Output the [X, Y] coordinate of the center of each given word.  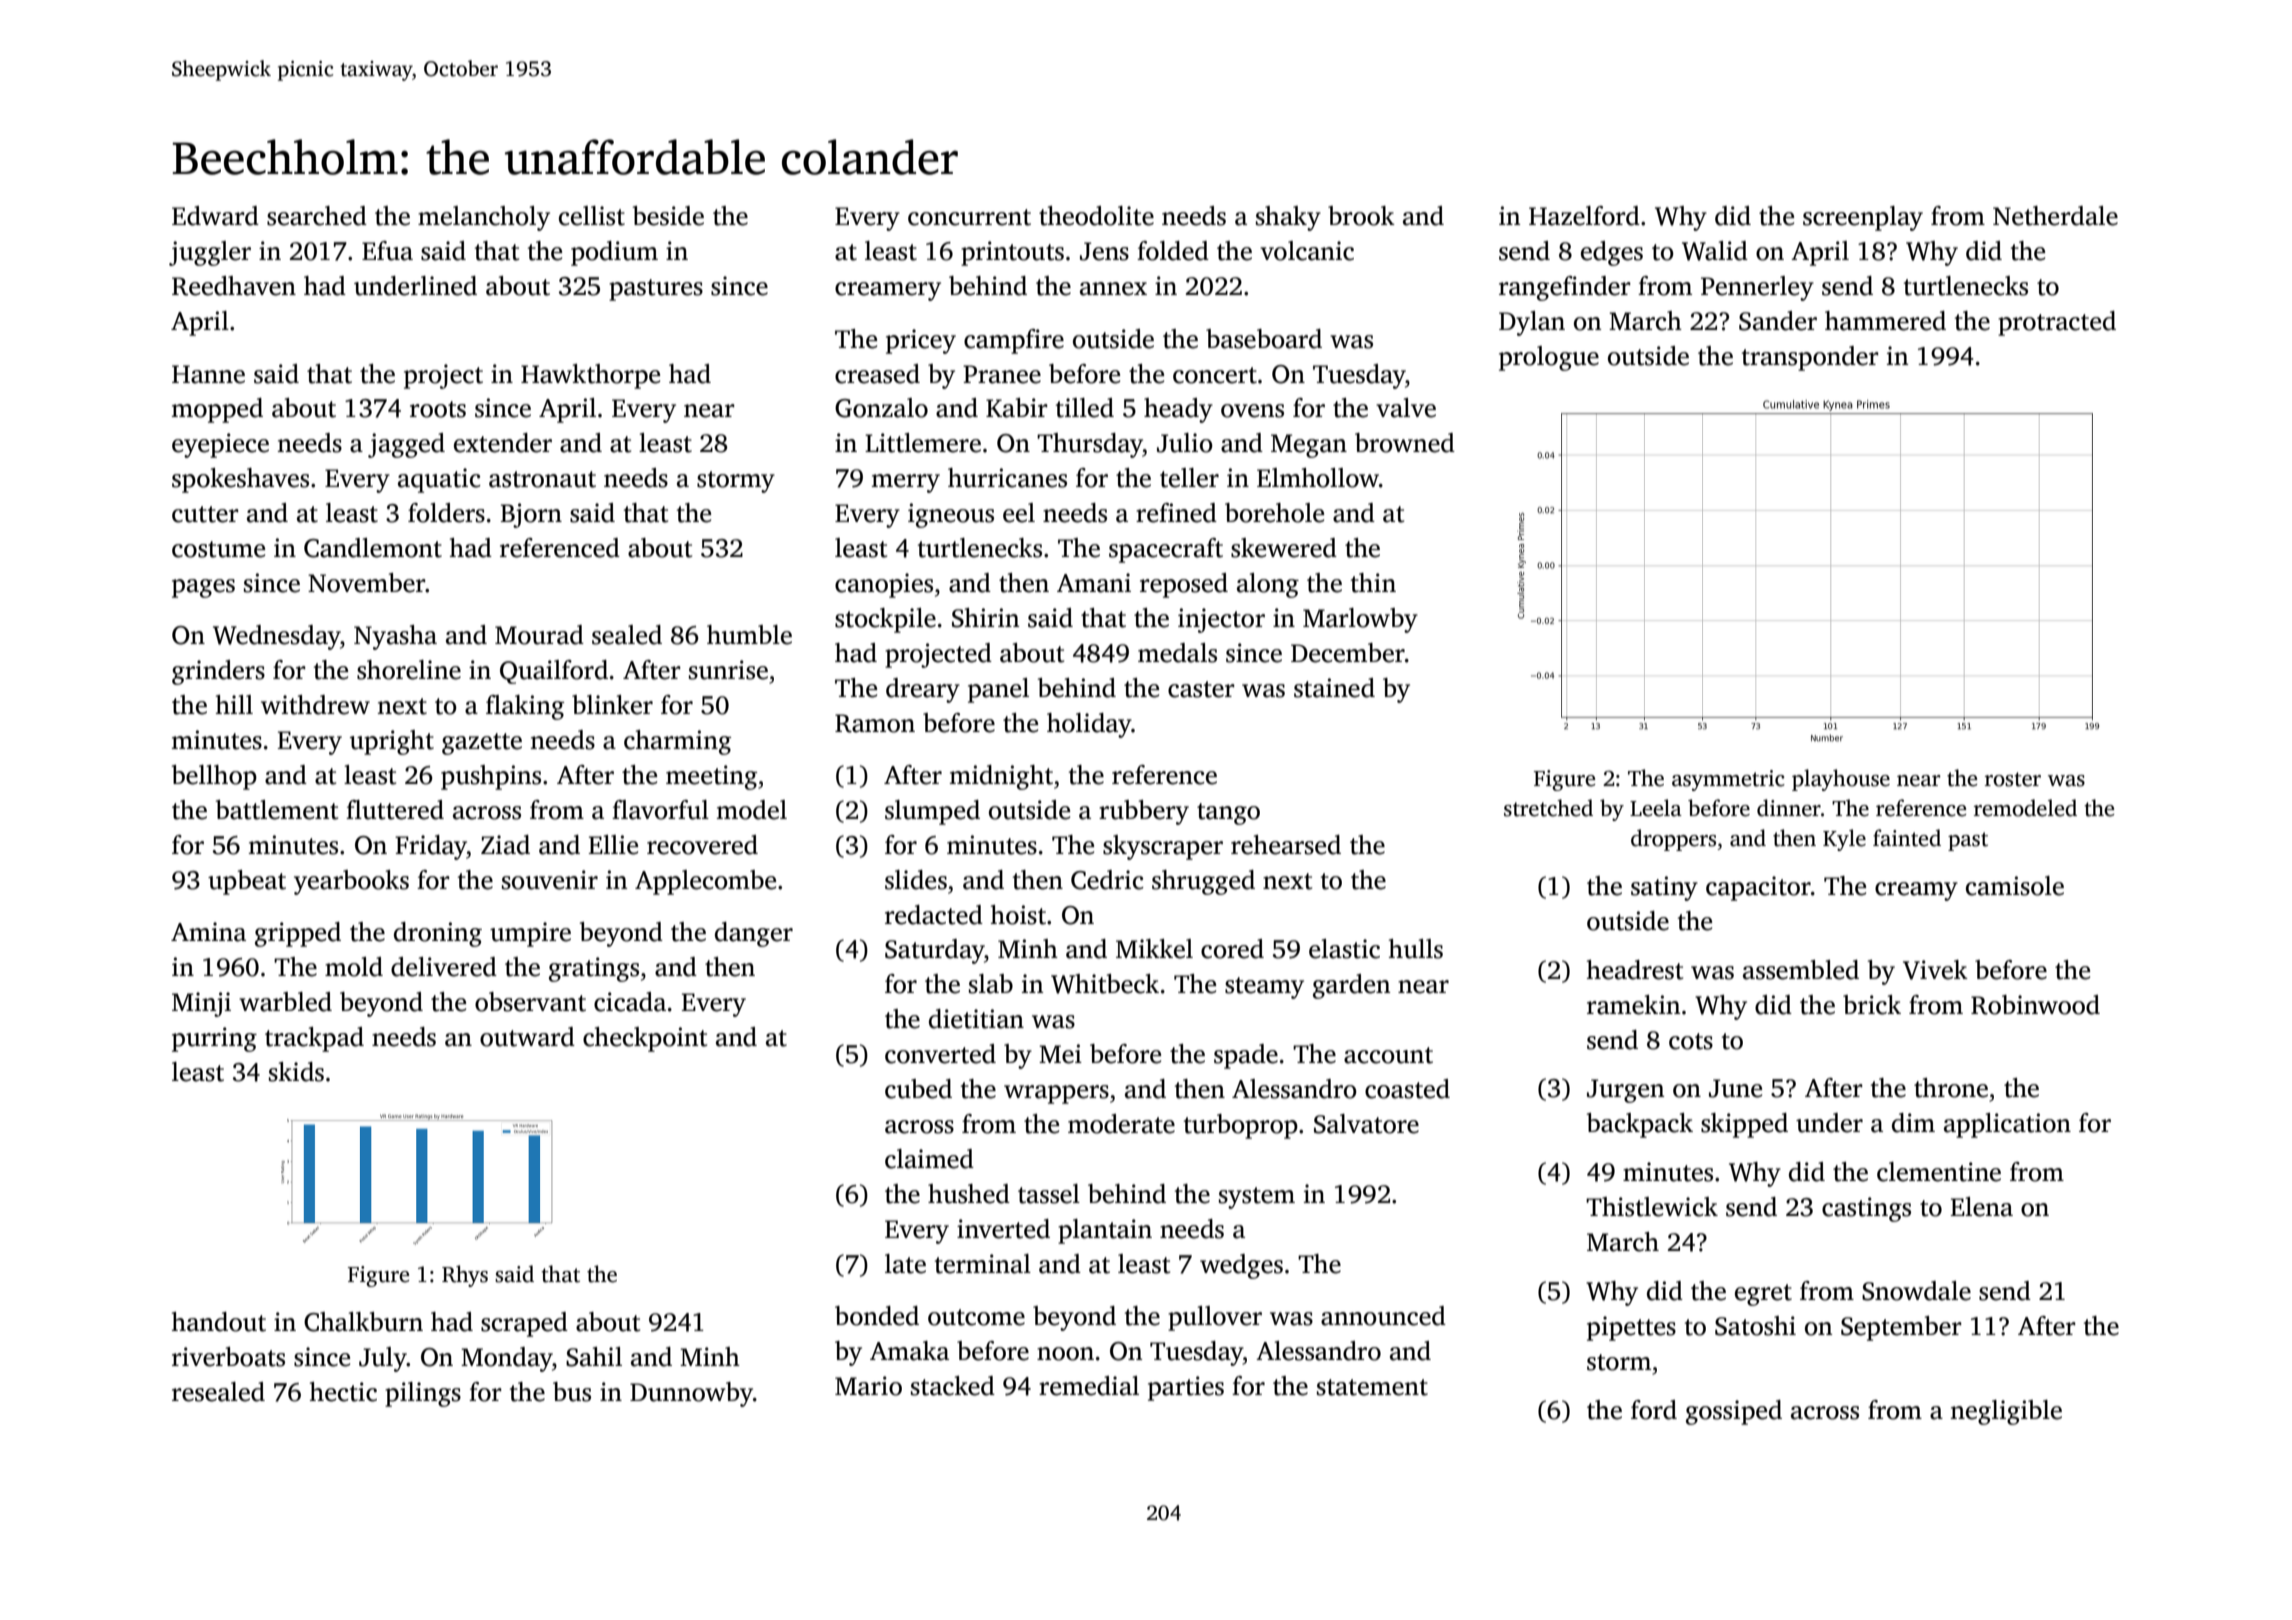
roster [2013, 779]
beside [668, 216]
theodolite [1096, 216]
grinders [218, 672]
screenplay [1863, 218]
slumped [932, 812]
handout [219, 1322]
